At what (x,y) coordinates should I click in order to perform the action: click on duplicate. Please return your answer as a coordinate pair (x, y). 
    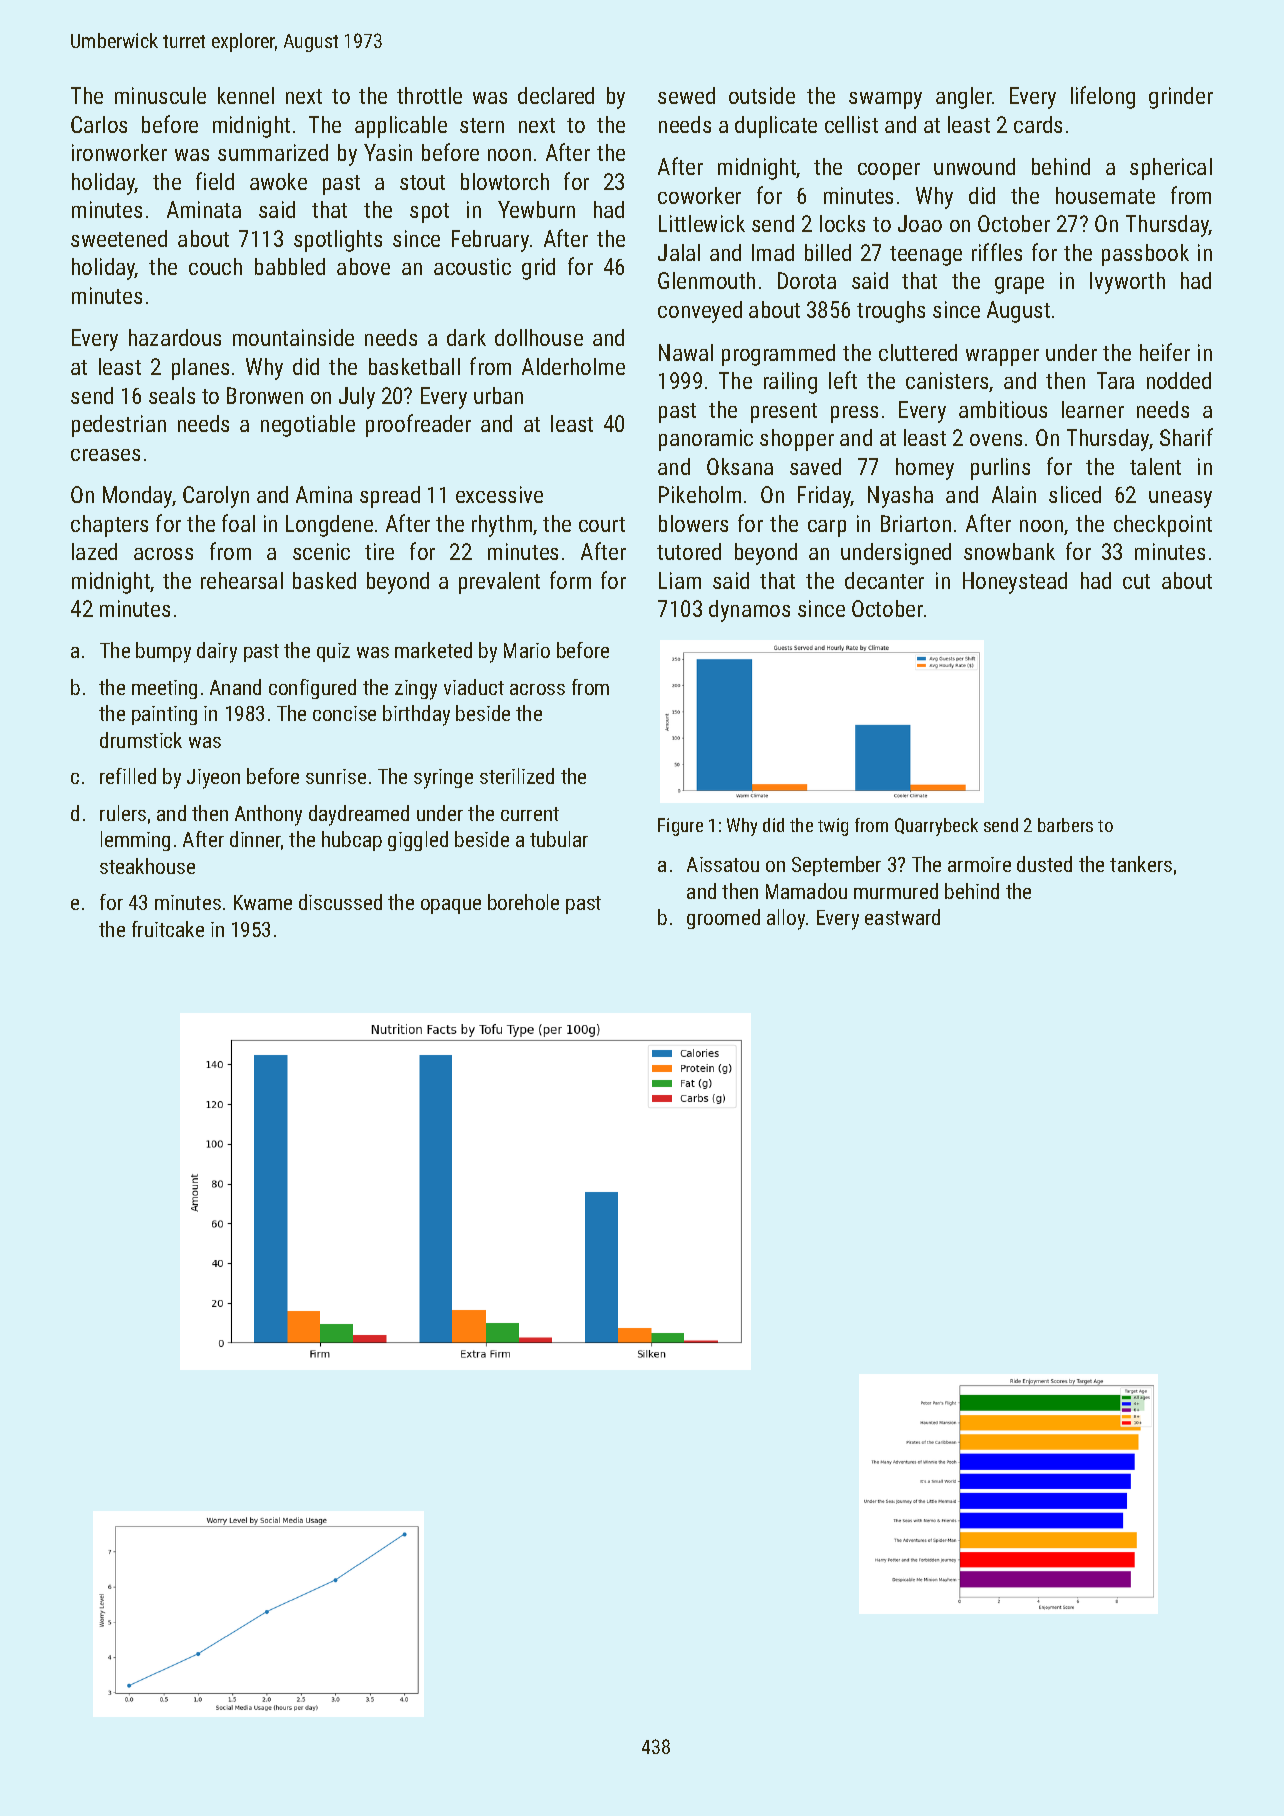
    Looking at the image, I should click on (776, 127).
